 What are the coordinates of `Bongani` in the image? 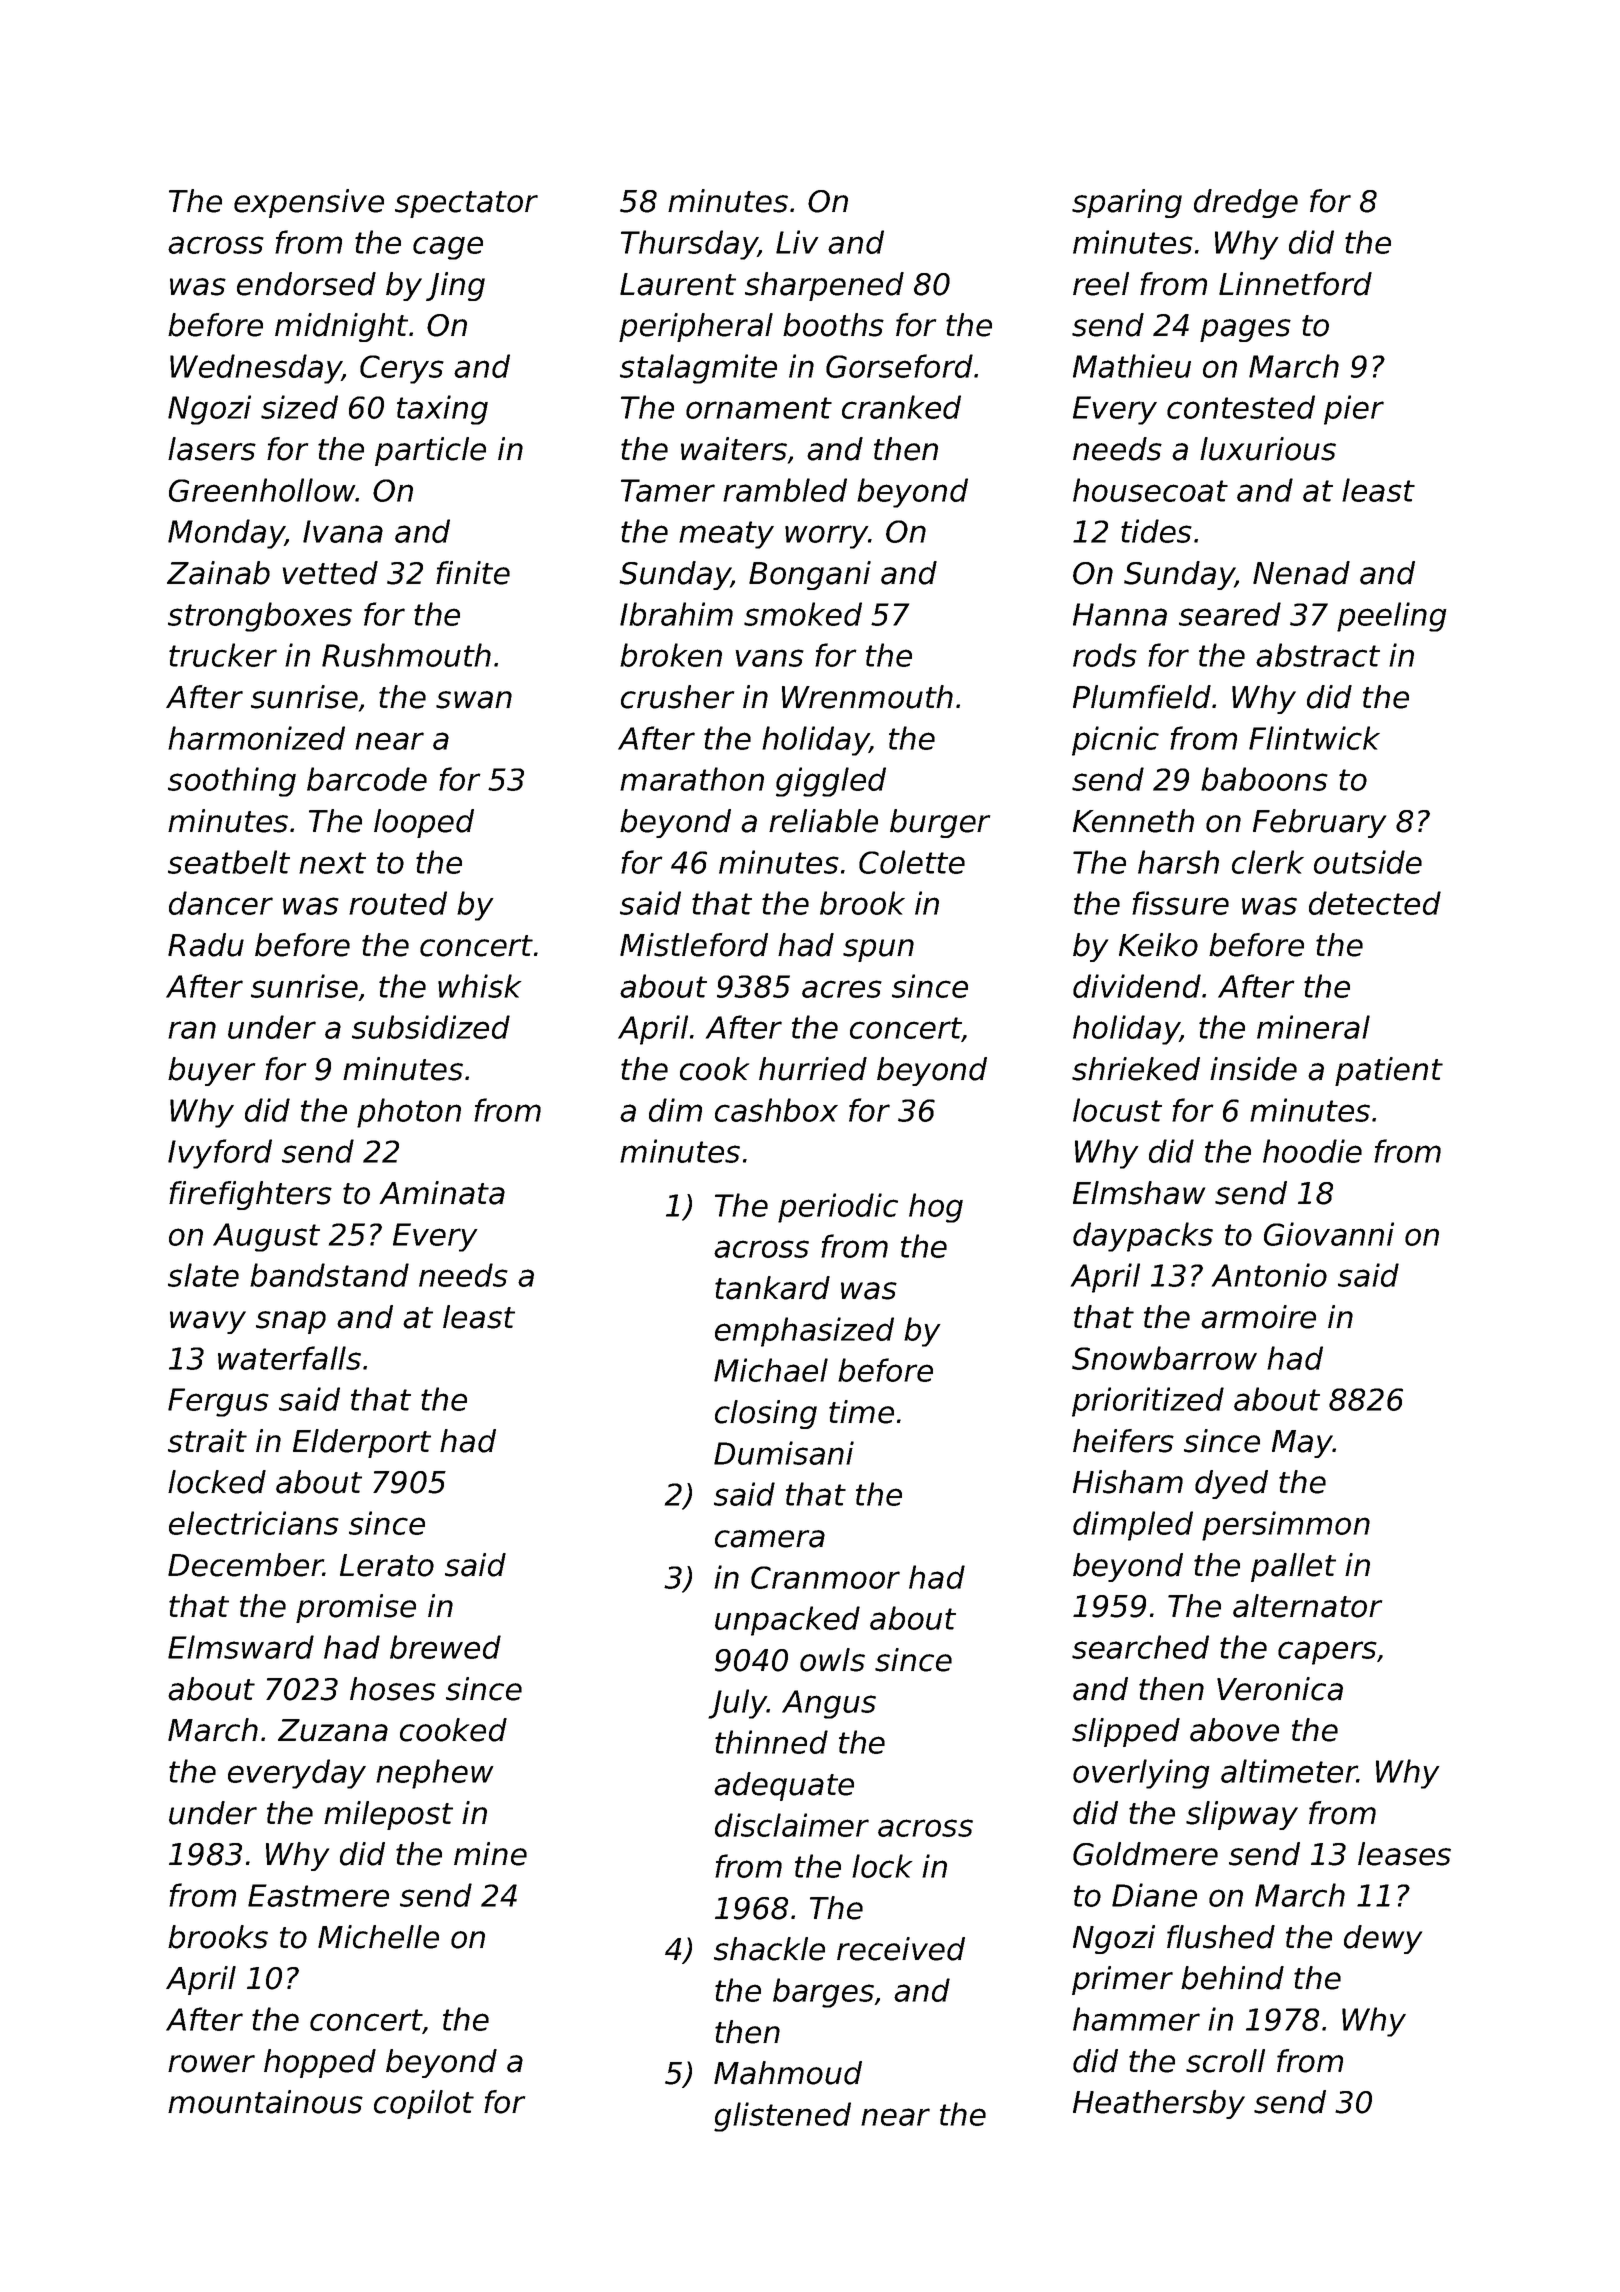 It's located at (810, 575).
